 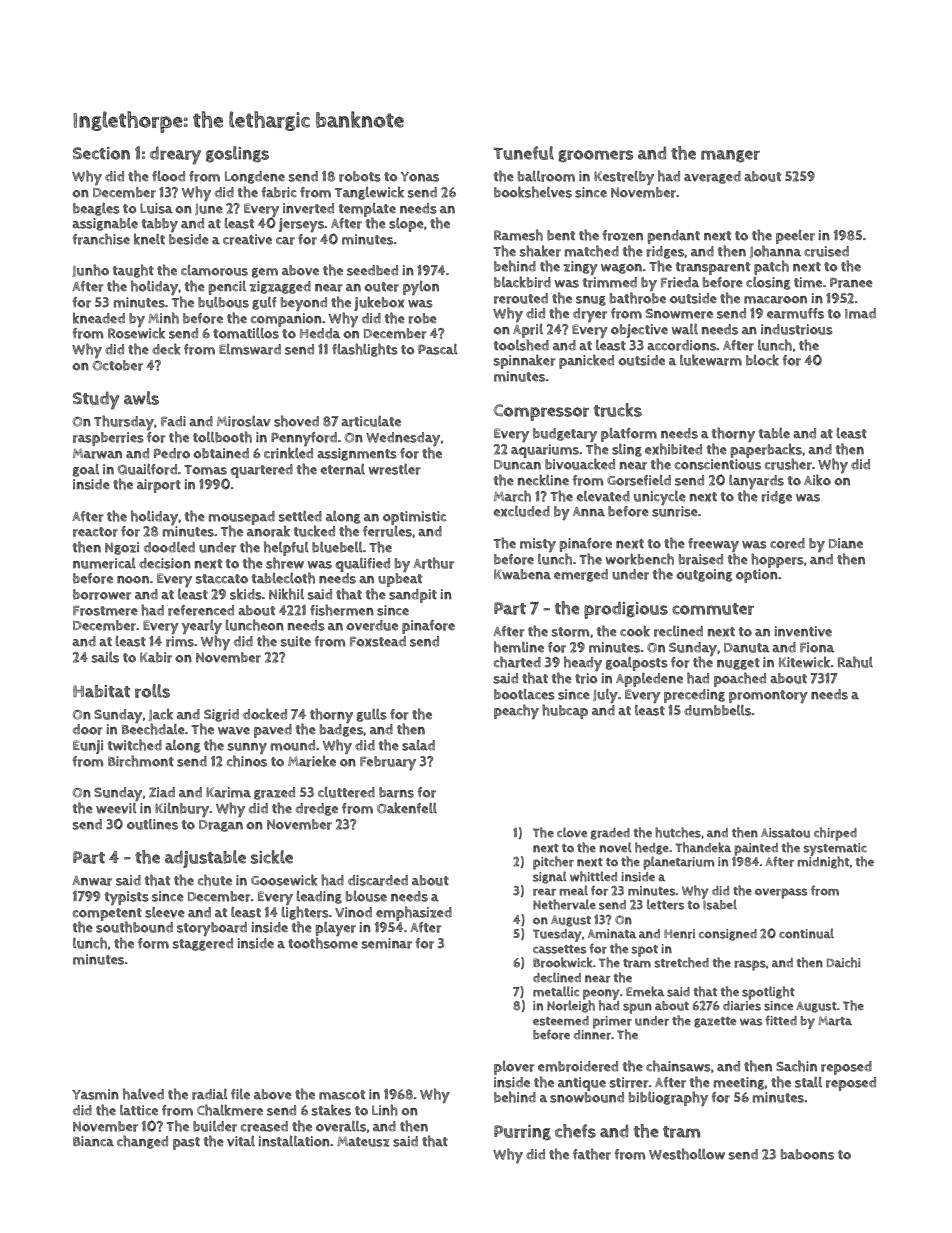 I want to click on bivouacked, so click(x=580, y=464).
